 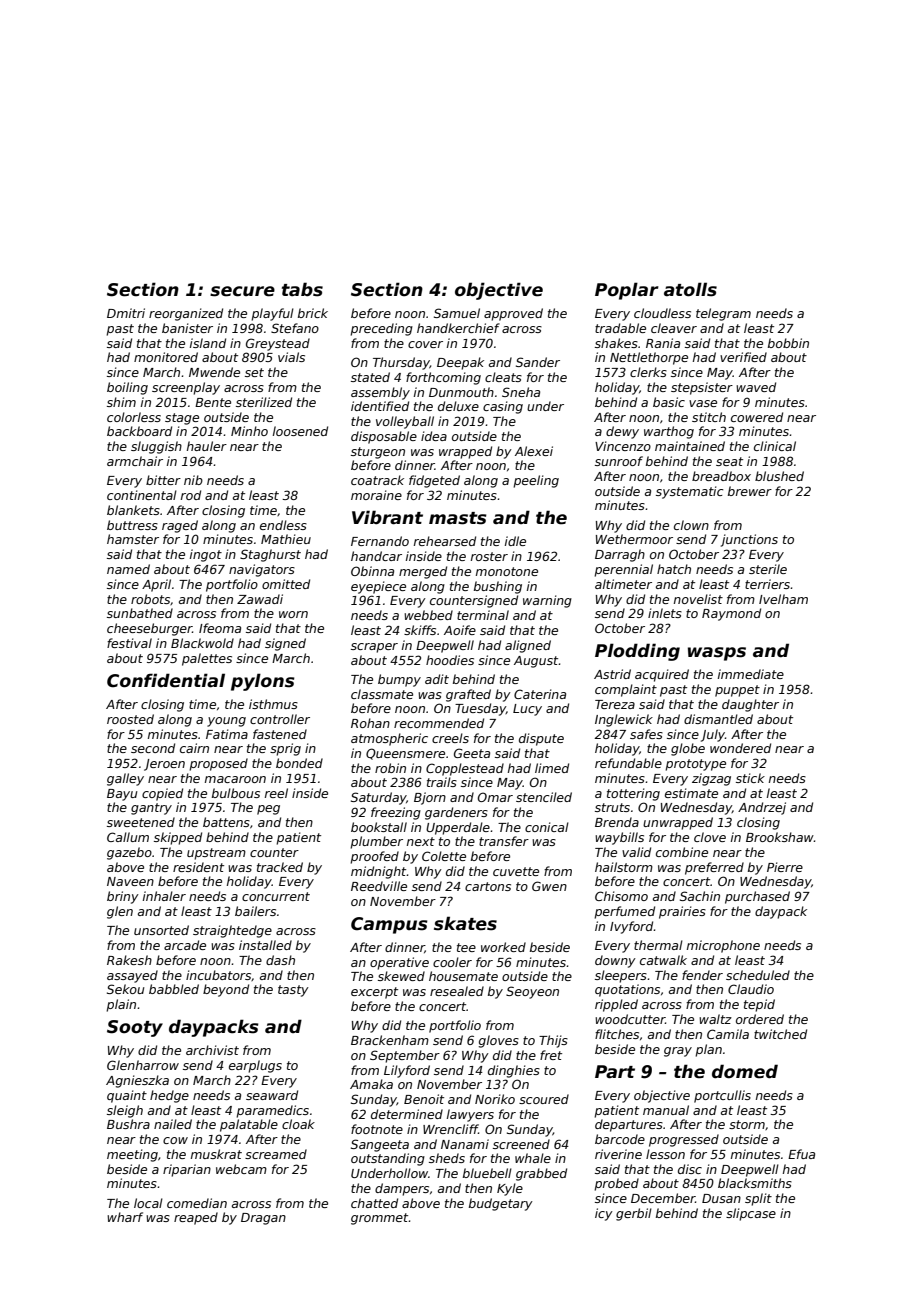 What do you see at coordinates (788, 343) in the image?
I see `bobbin` at bounding box center [788, 343].
